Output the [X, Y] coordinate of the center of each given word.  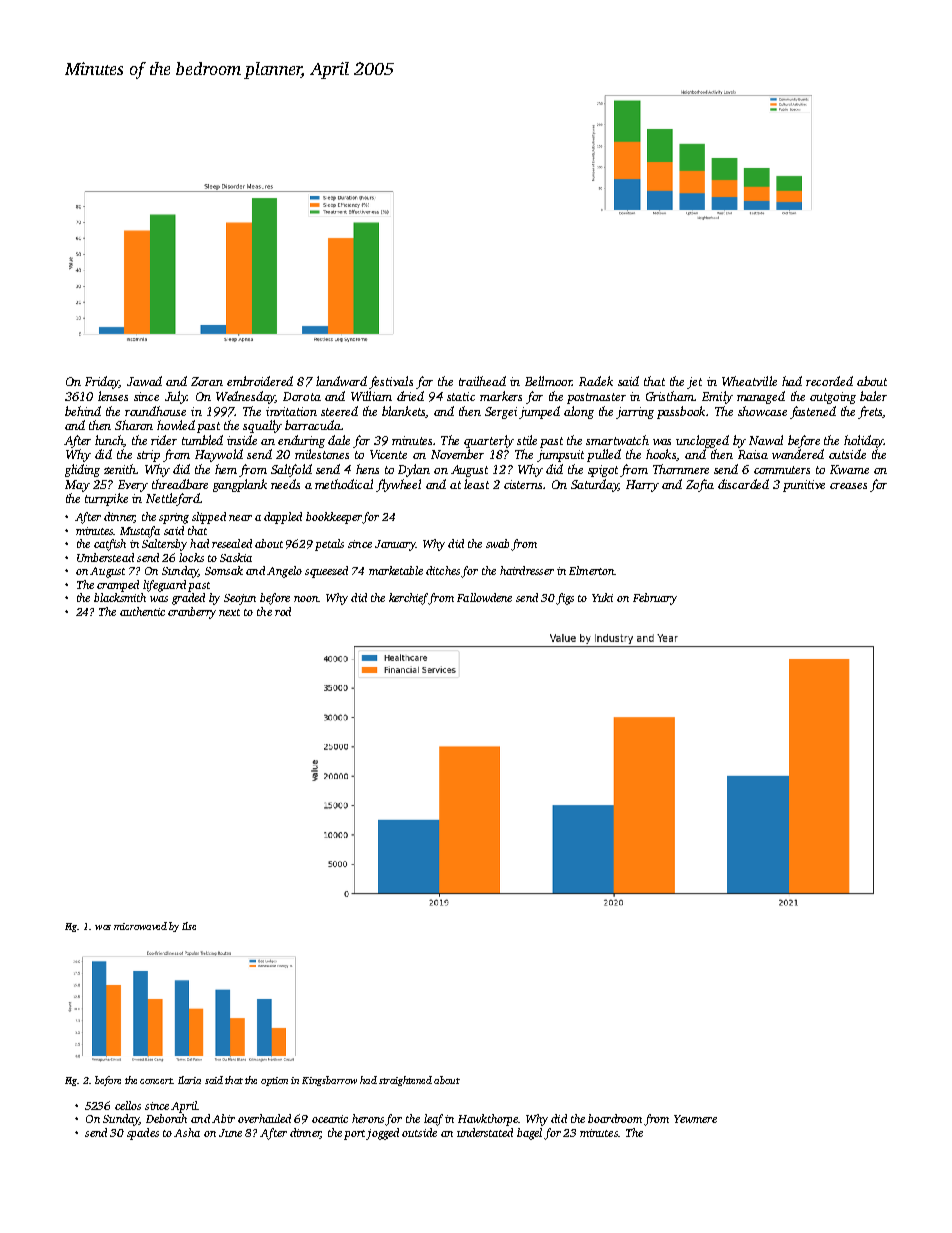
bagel [529, 1134]
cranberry [192, 613]
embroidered [260, 381]
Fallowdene [484, 597]
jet [694, 383]
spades [143, 1134]
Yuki [602, 597]
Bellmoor [548, 381]
